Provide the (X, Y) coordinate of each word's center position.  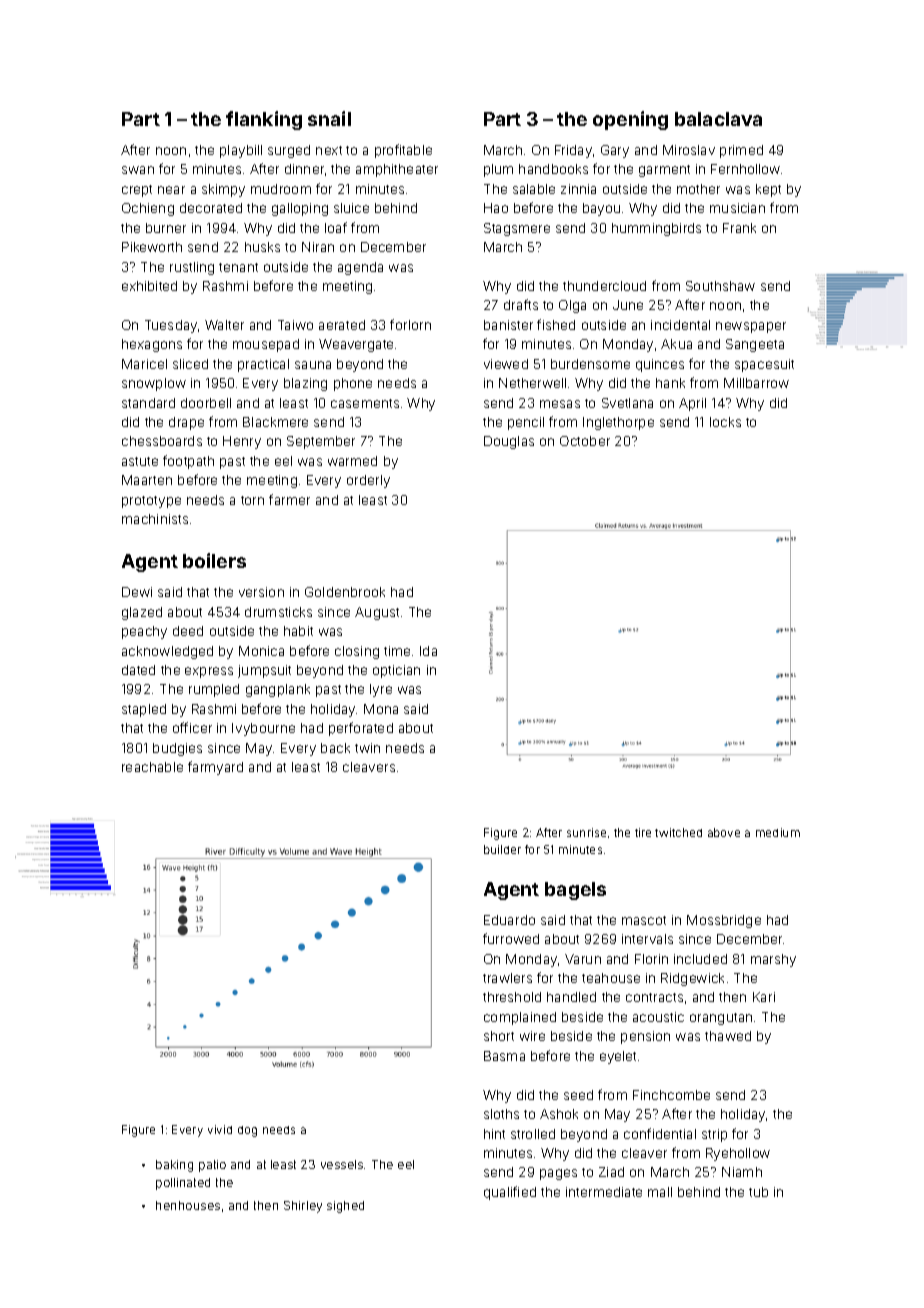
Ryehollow (738, 1154)
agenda (360, 268)
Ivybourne (263, 729)
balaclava (718, 119)
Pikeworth (152, 247)
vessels (342, 1164)
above (724, 832)
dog (247, 1131)
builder (502, 849)
